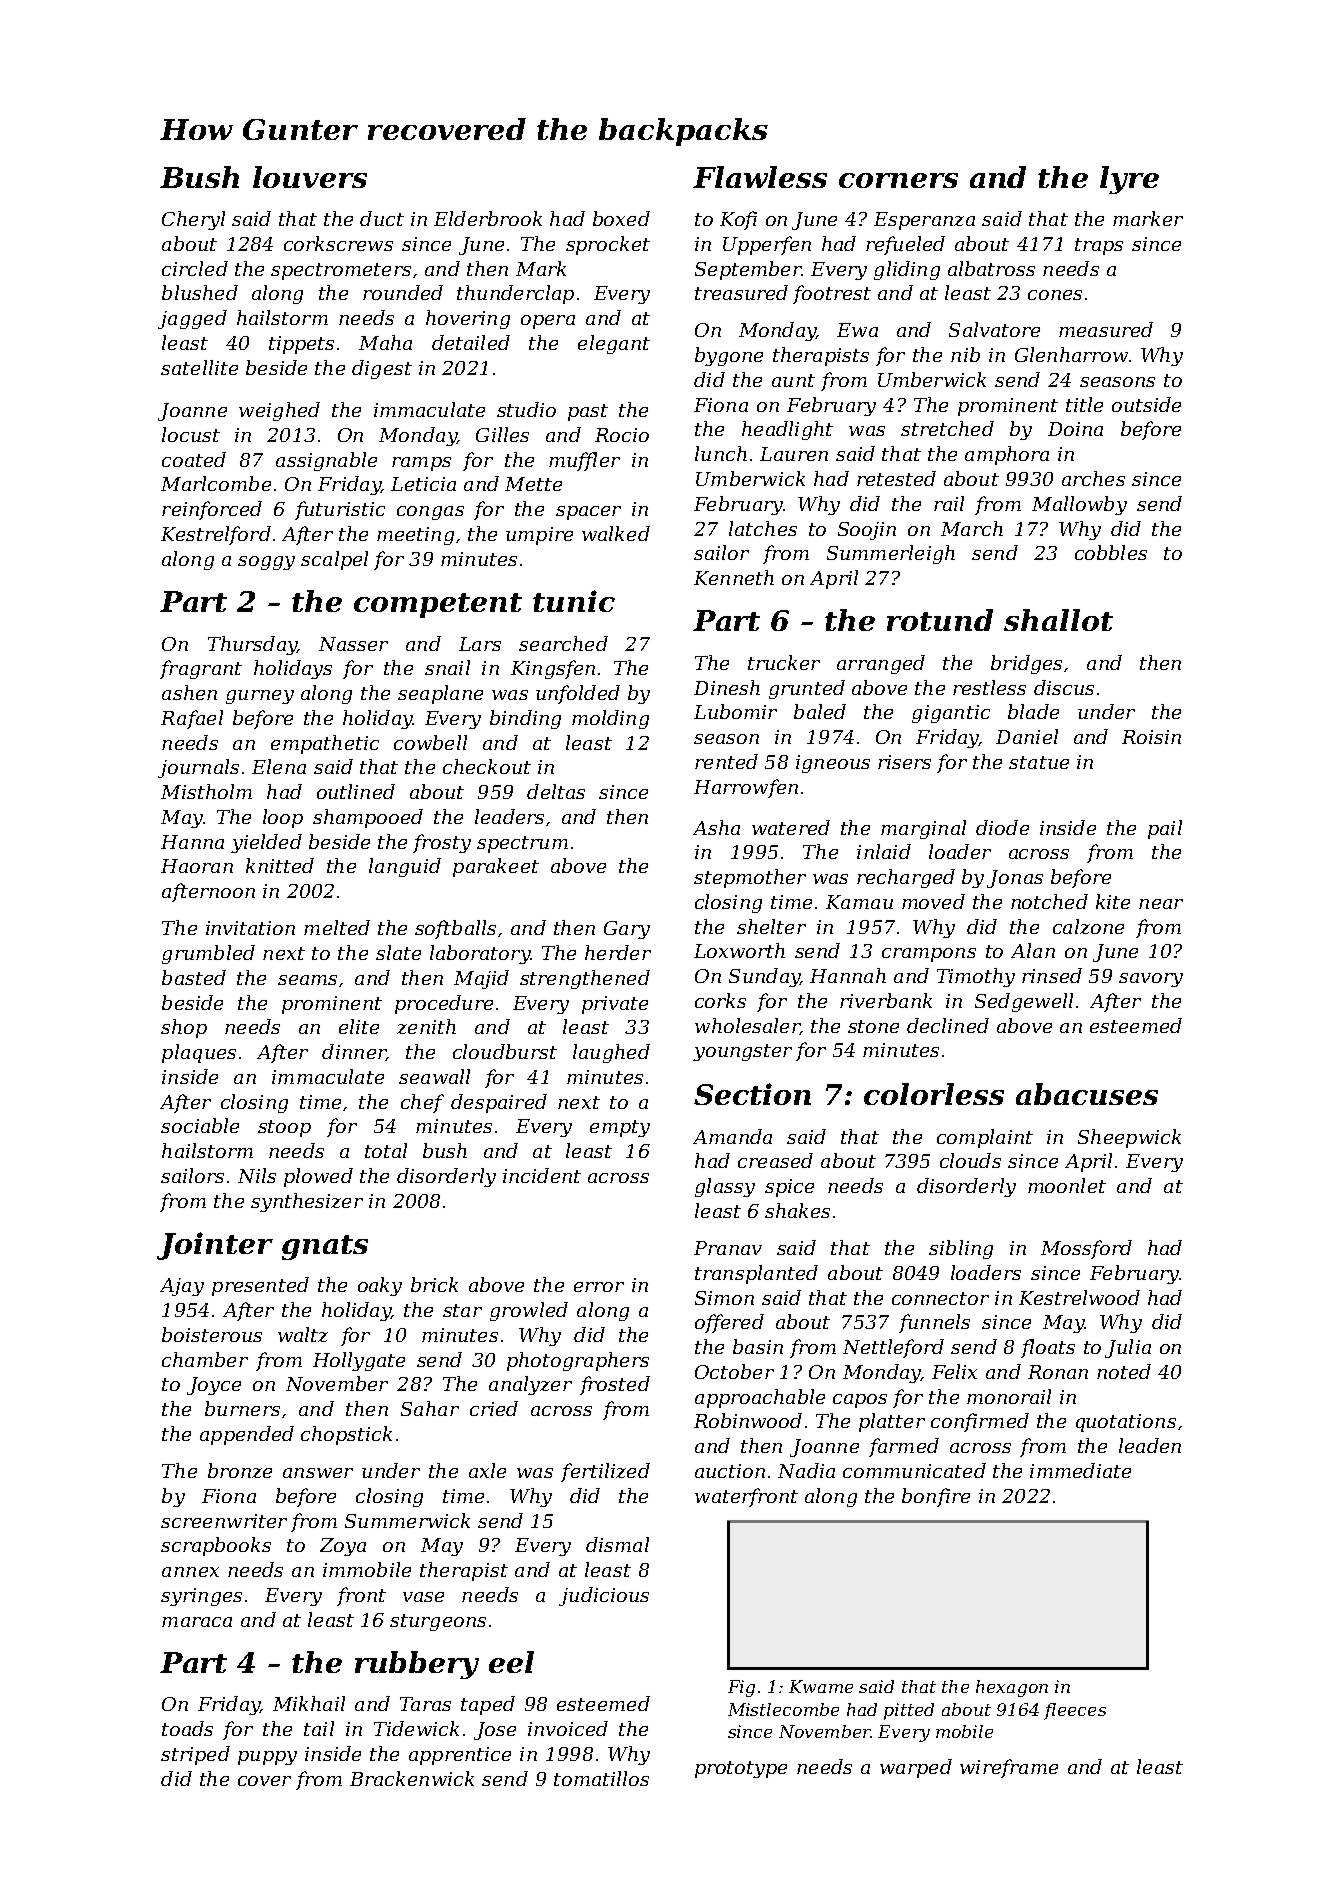 This screenshot has width=1344, height=1901. What do you see at coordinates (618, 952) in the screenshot?
I see `herder` at bounding box center [618, 952].
